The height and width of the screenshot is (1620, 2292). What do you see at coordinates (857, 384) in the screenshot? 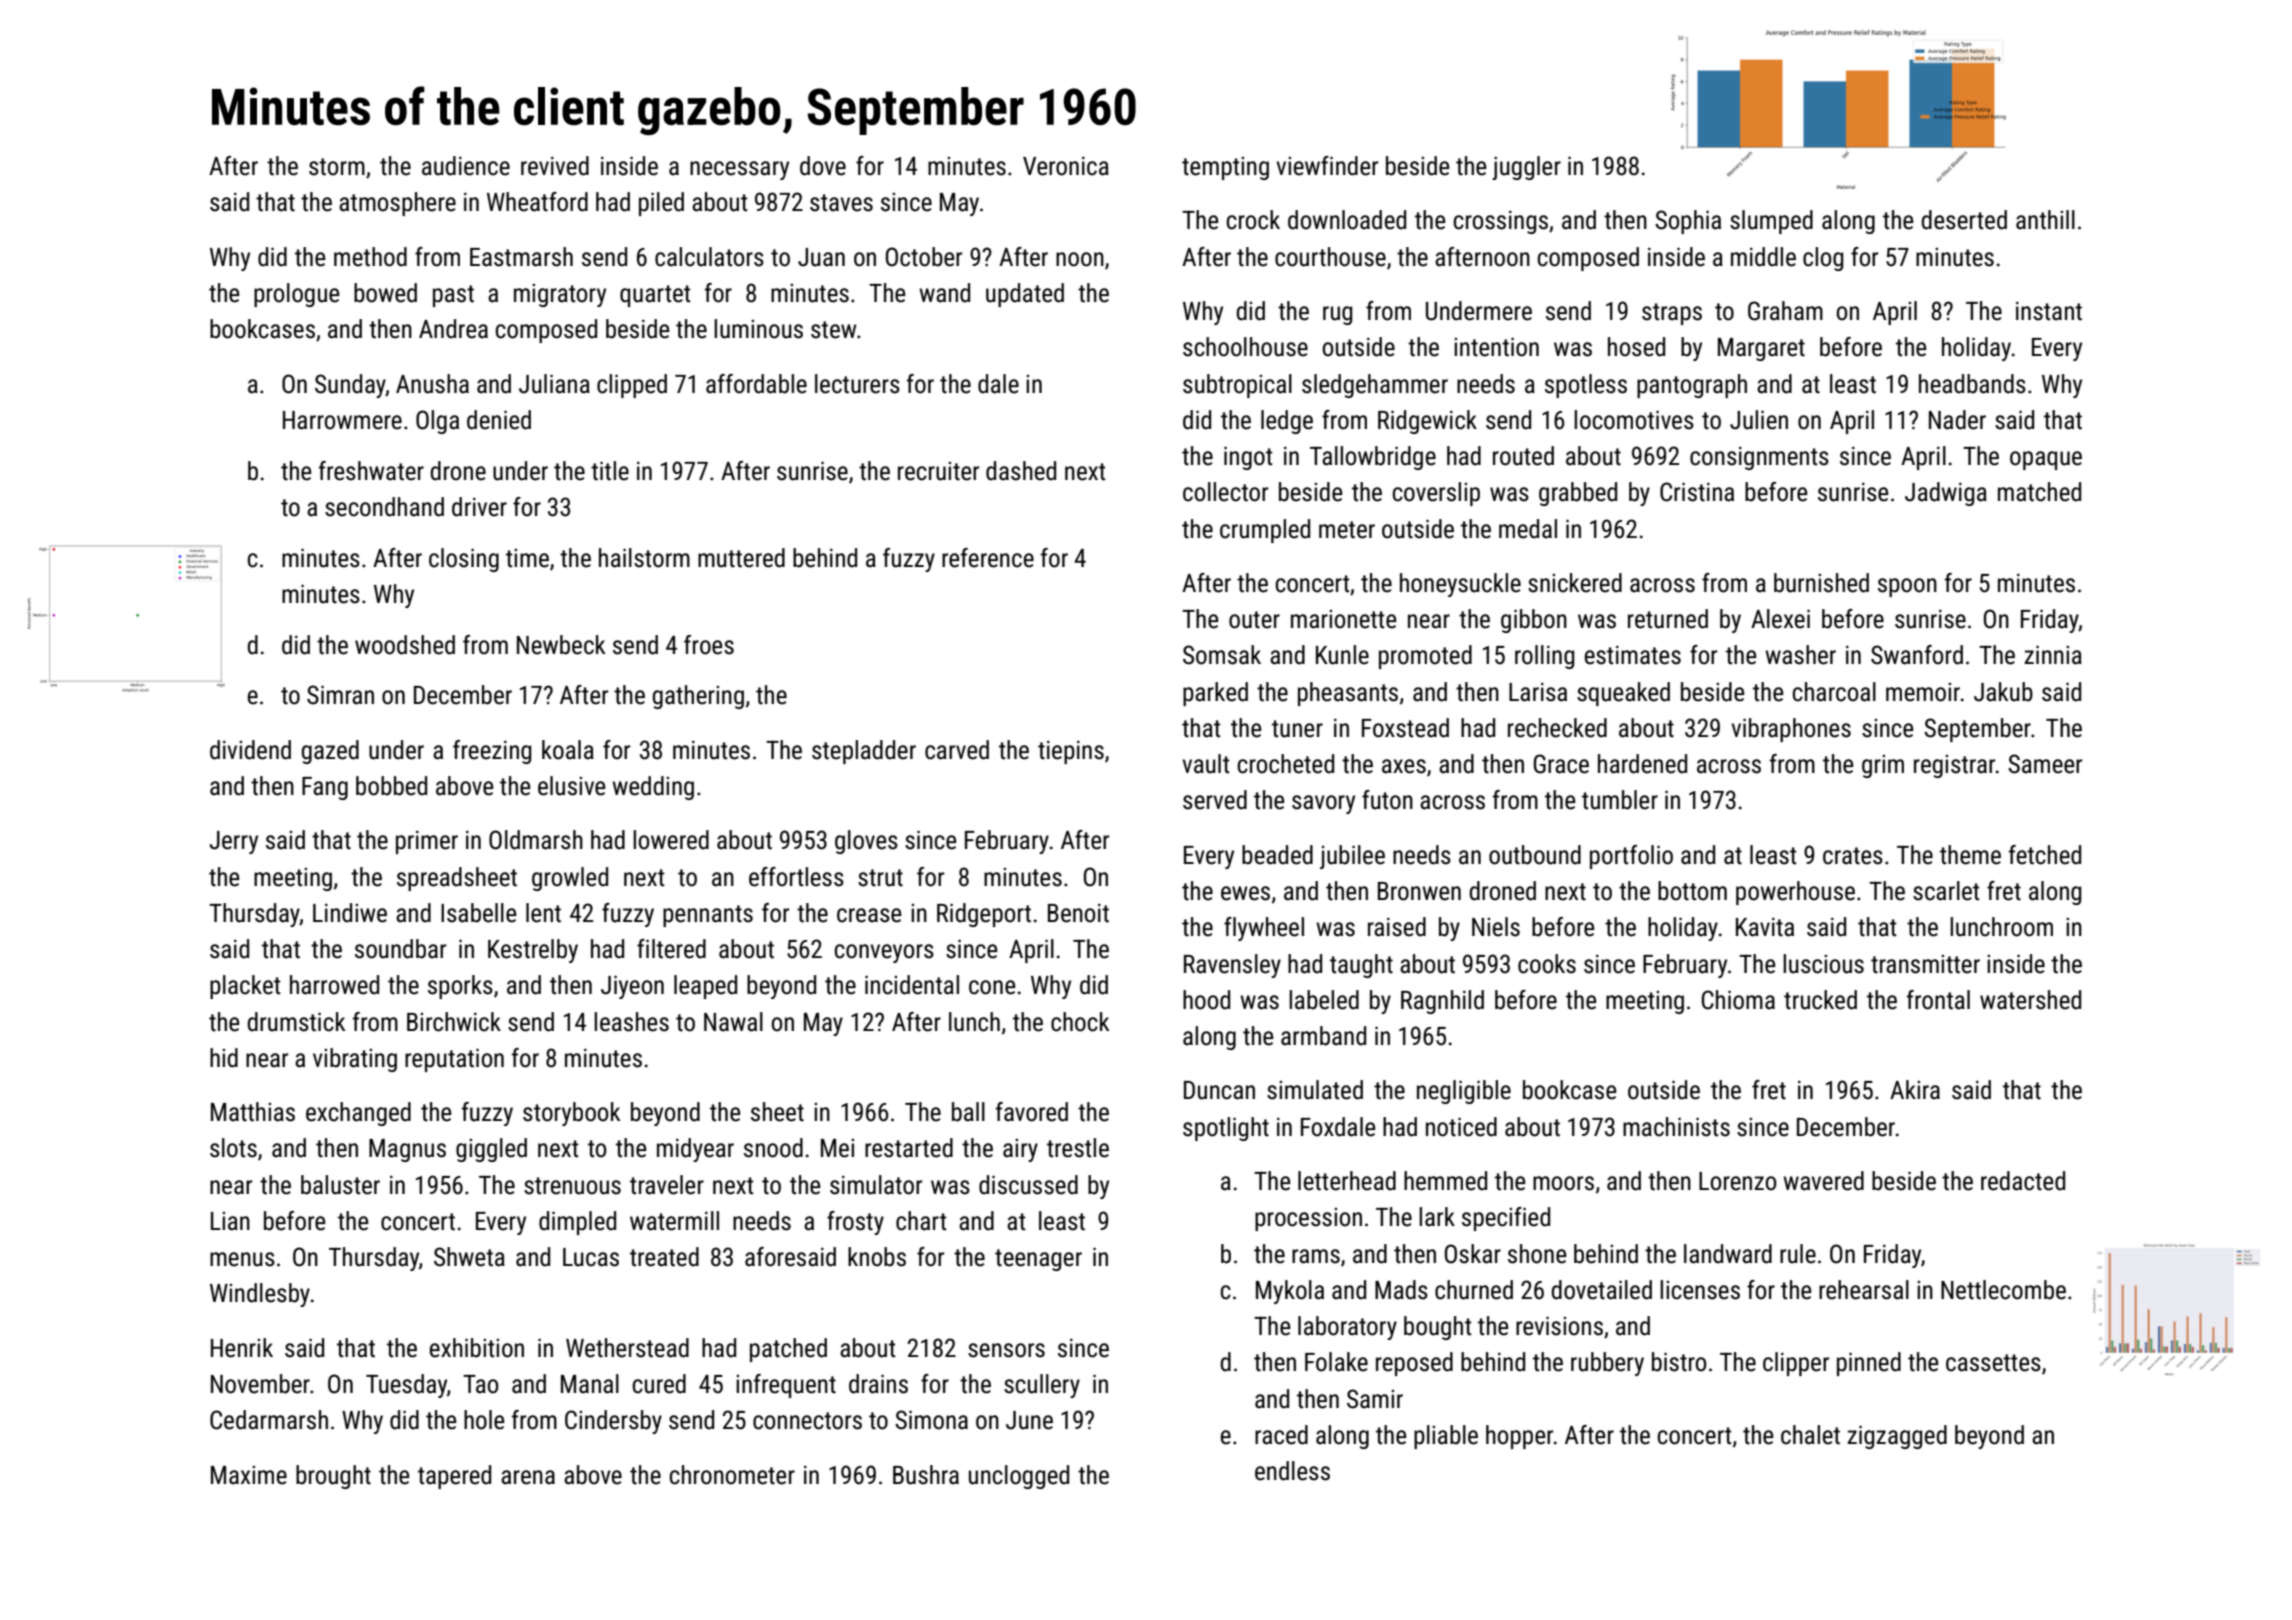
I see `lecturers` at bounding box center [857, 384].
